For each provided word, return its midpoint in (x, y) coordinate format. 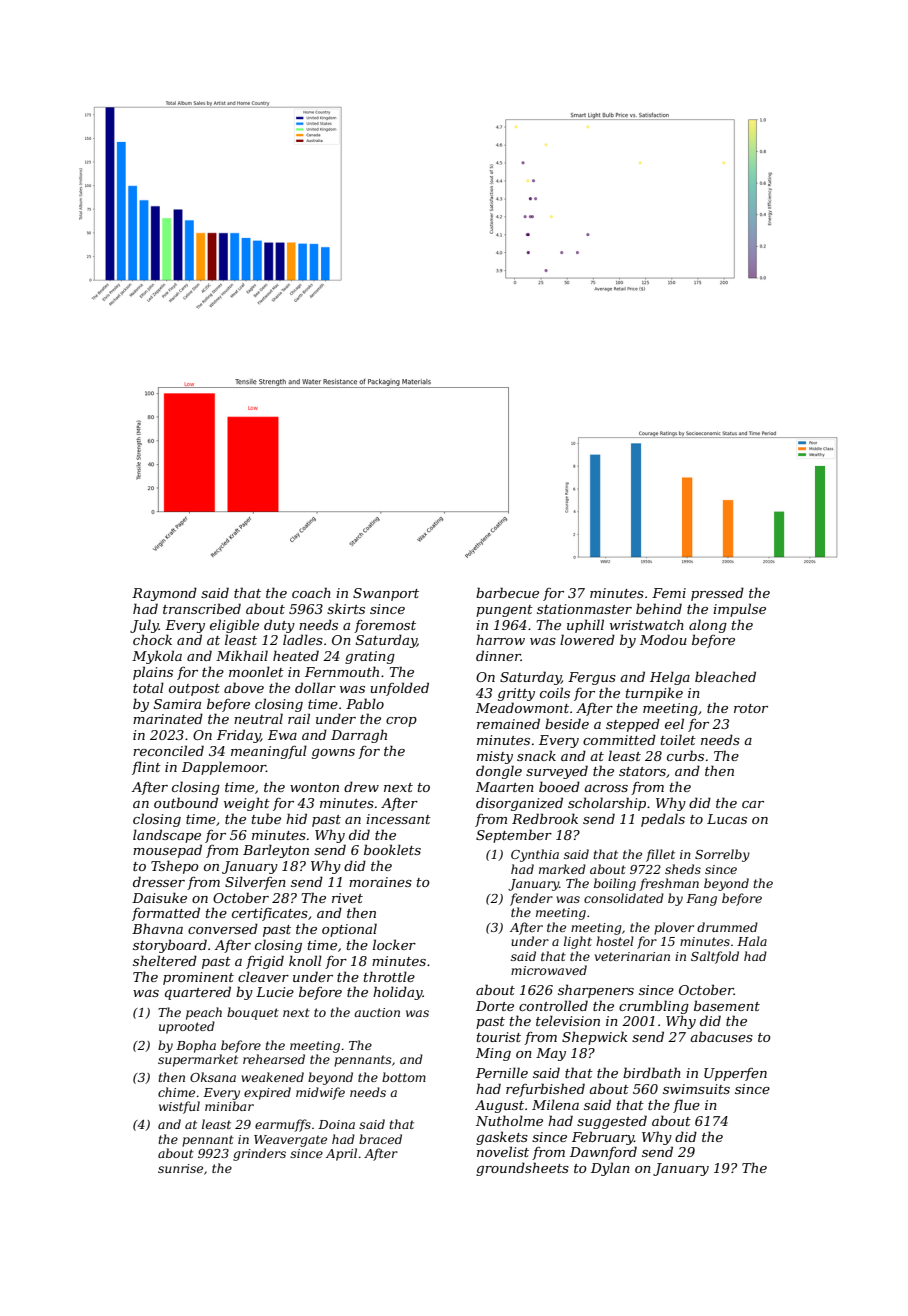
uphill (585, 626)
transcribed (202, 608)
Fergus (592, 678)
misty (495, 757)
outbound (186, 802)
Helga (670, 678)
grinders (259, 1154)
